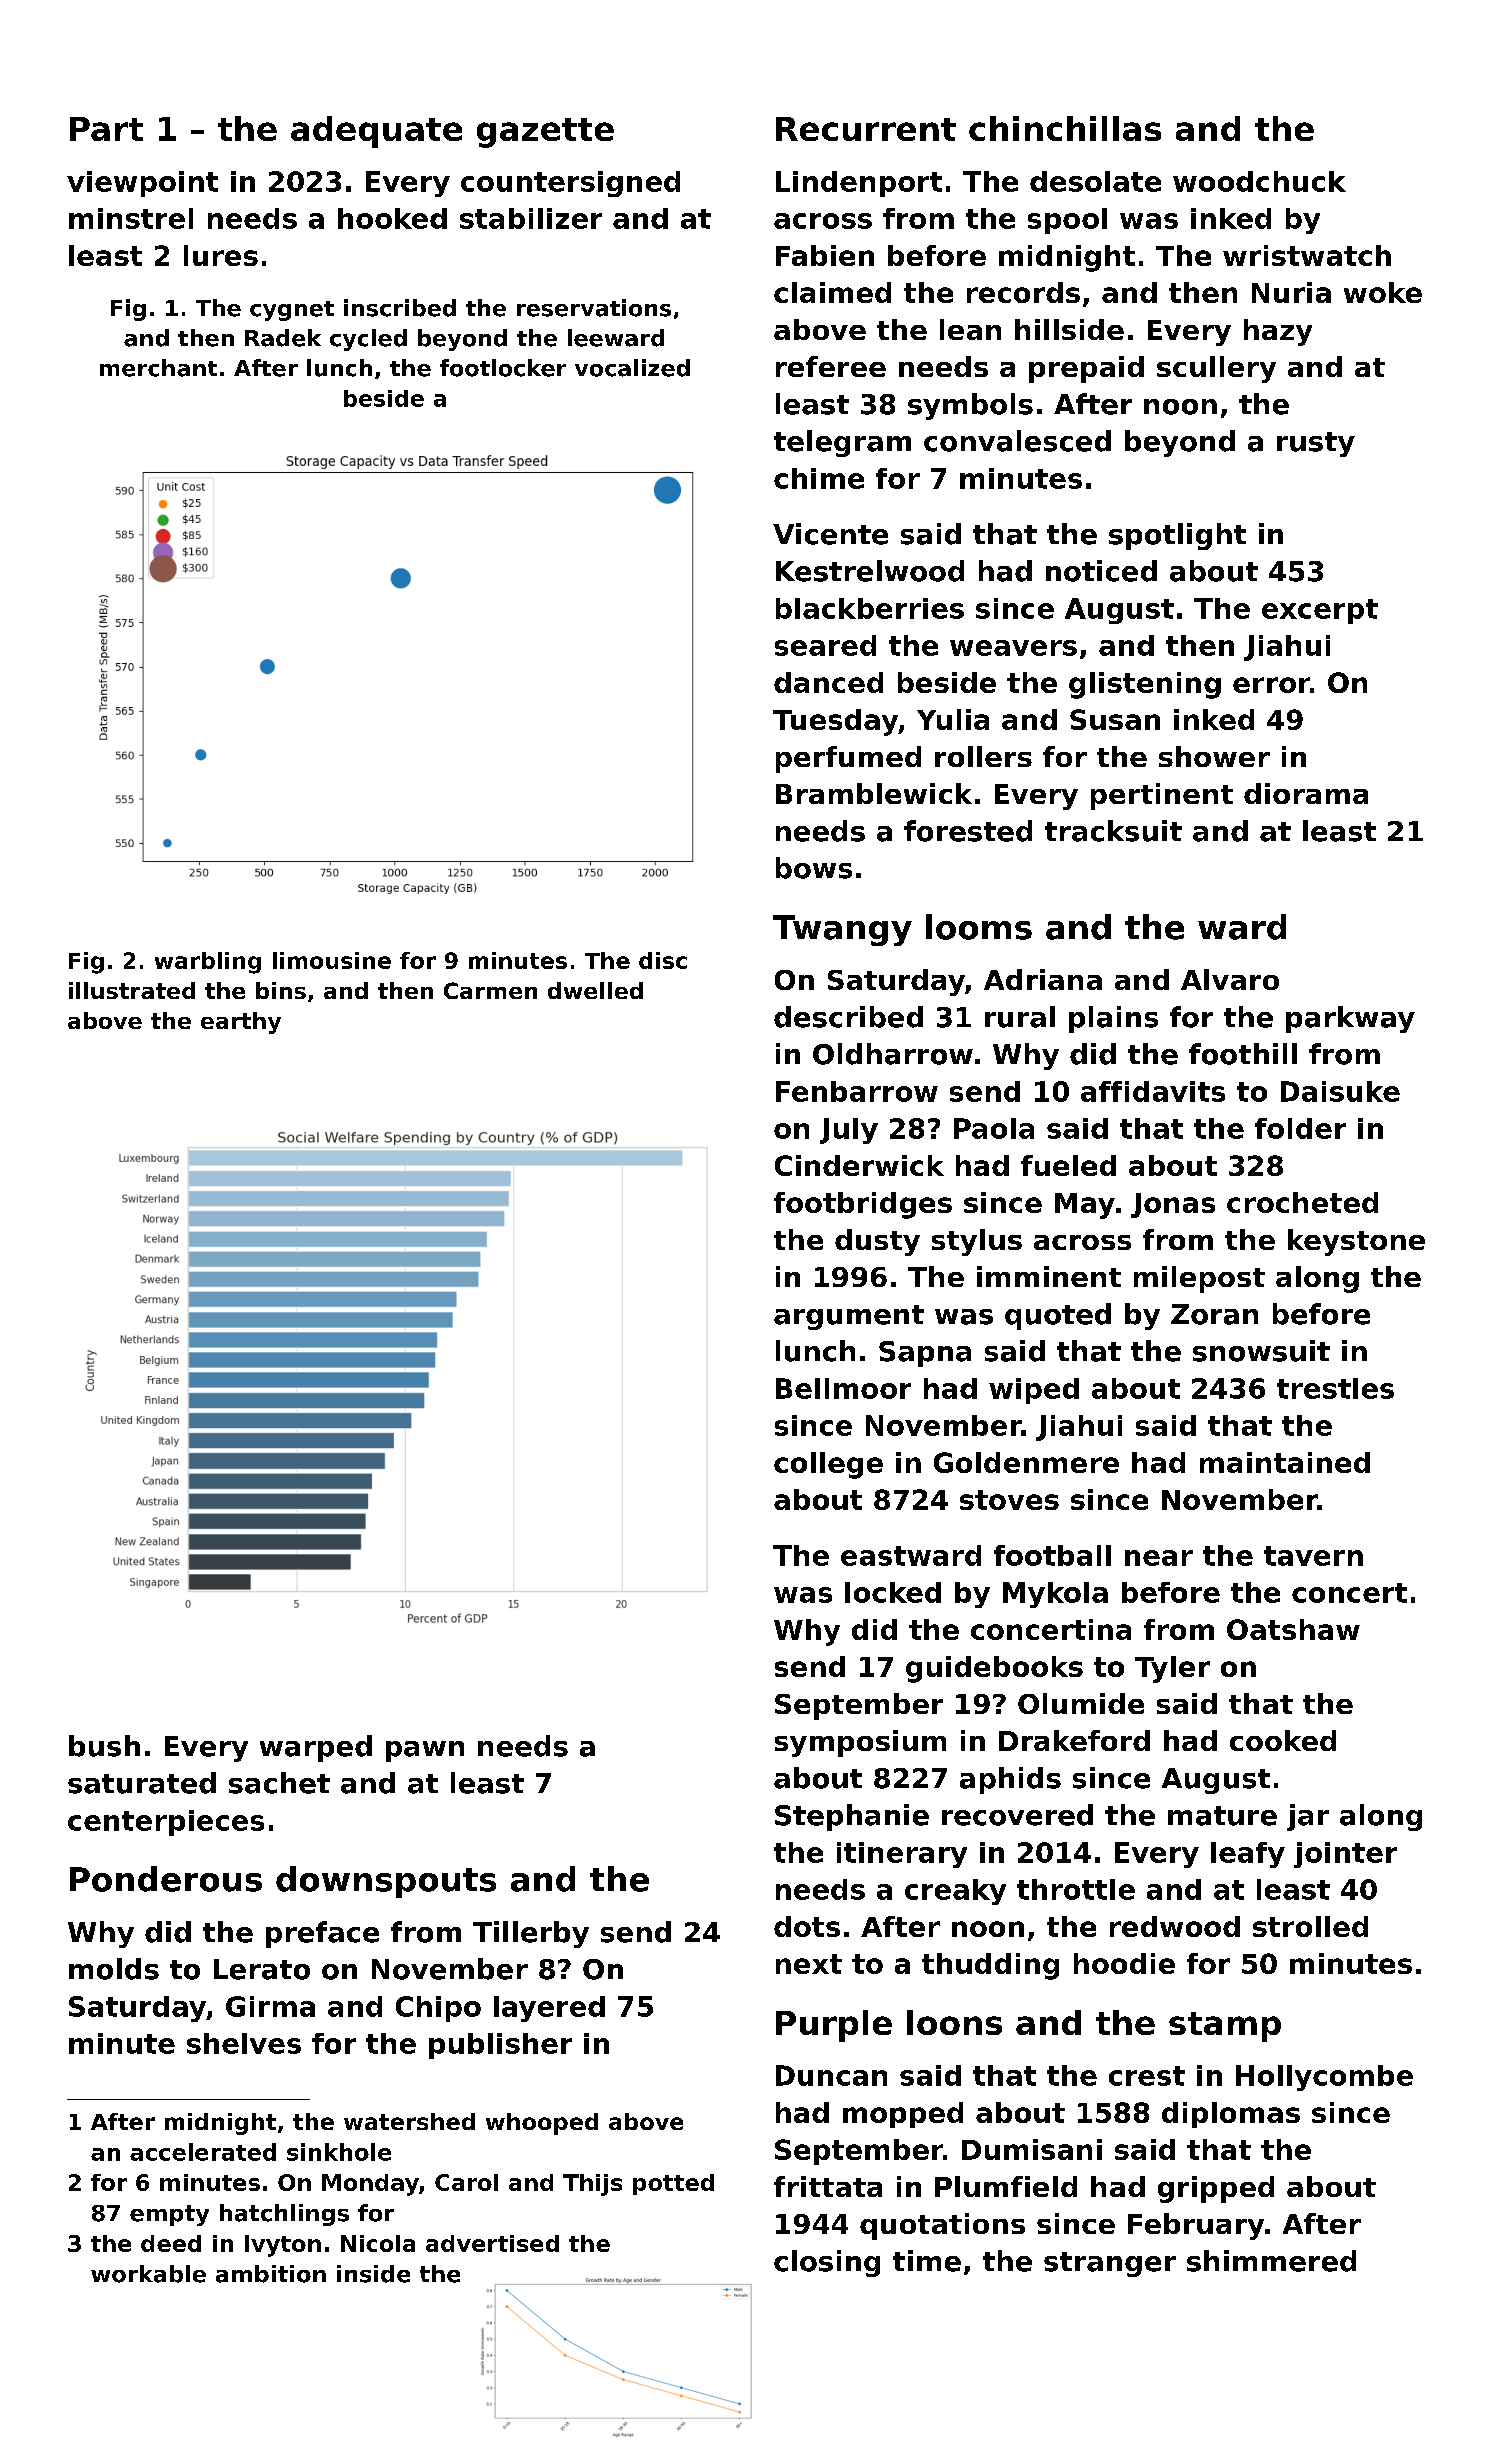 The height and width of the document is (2464, 1496). I want to click on dusty, so click(877, 1242).
